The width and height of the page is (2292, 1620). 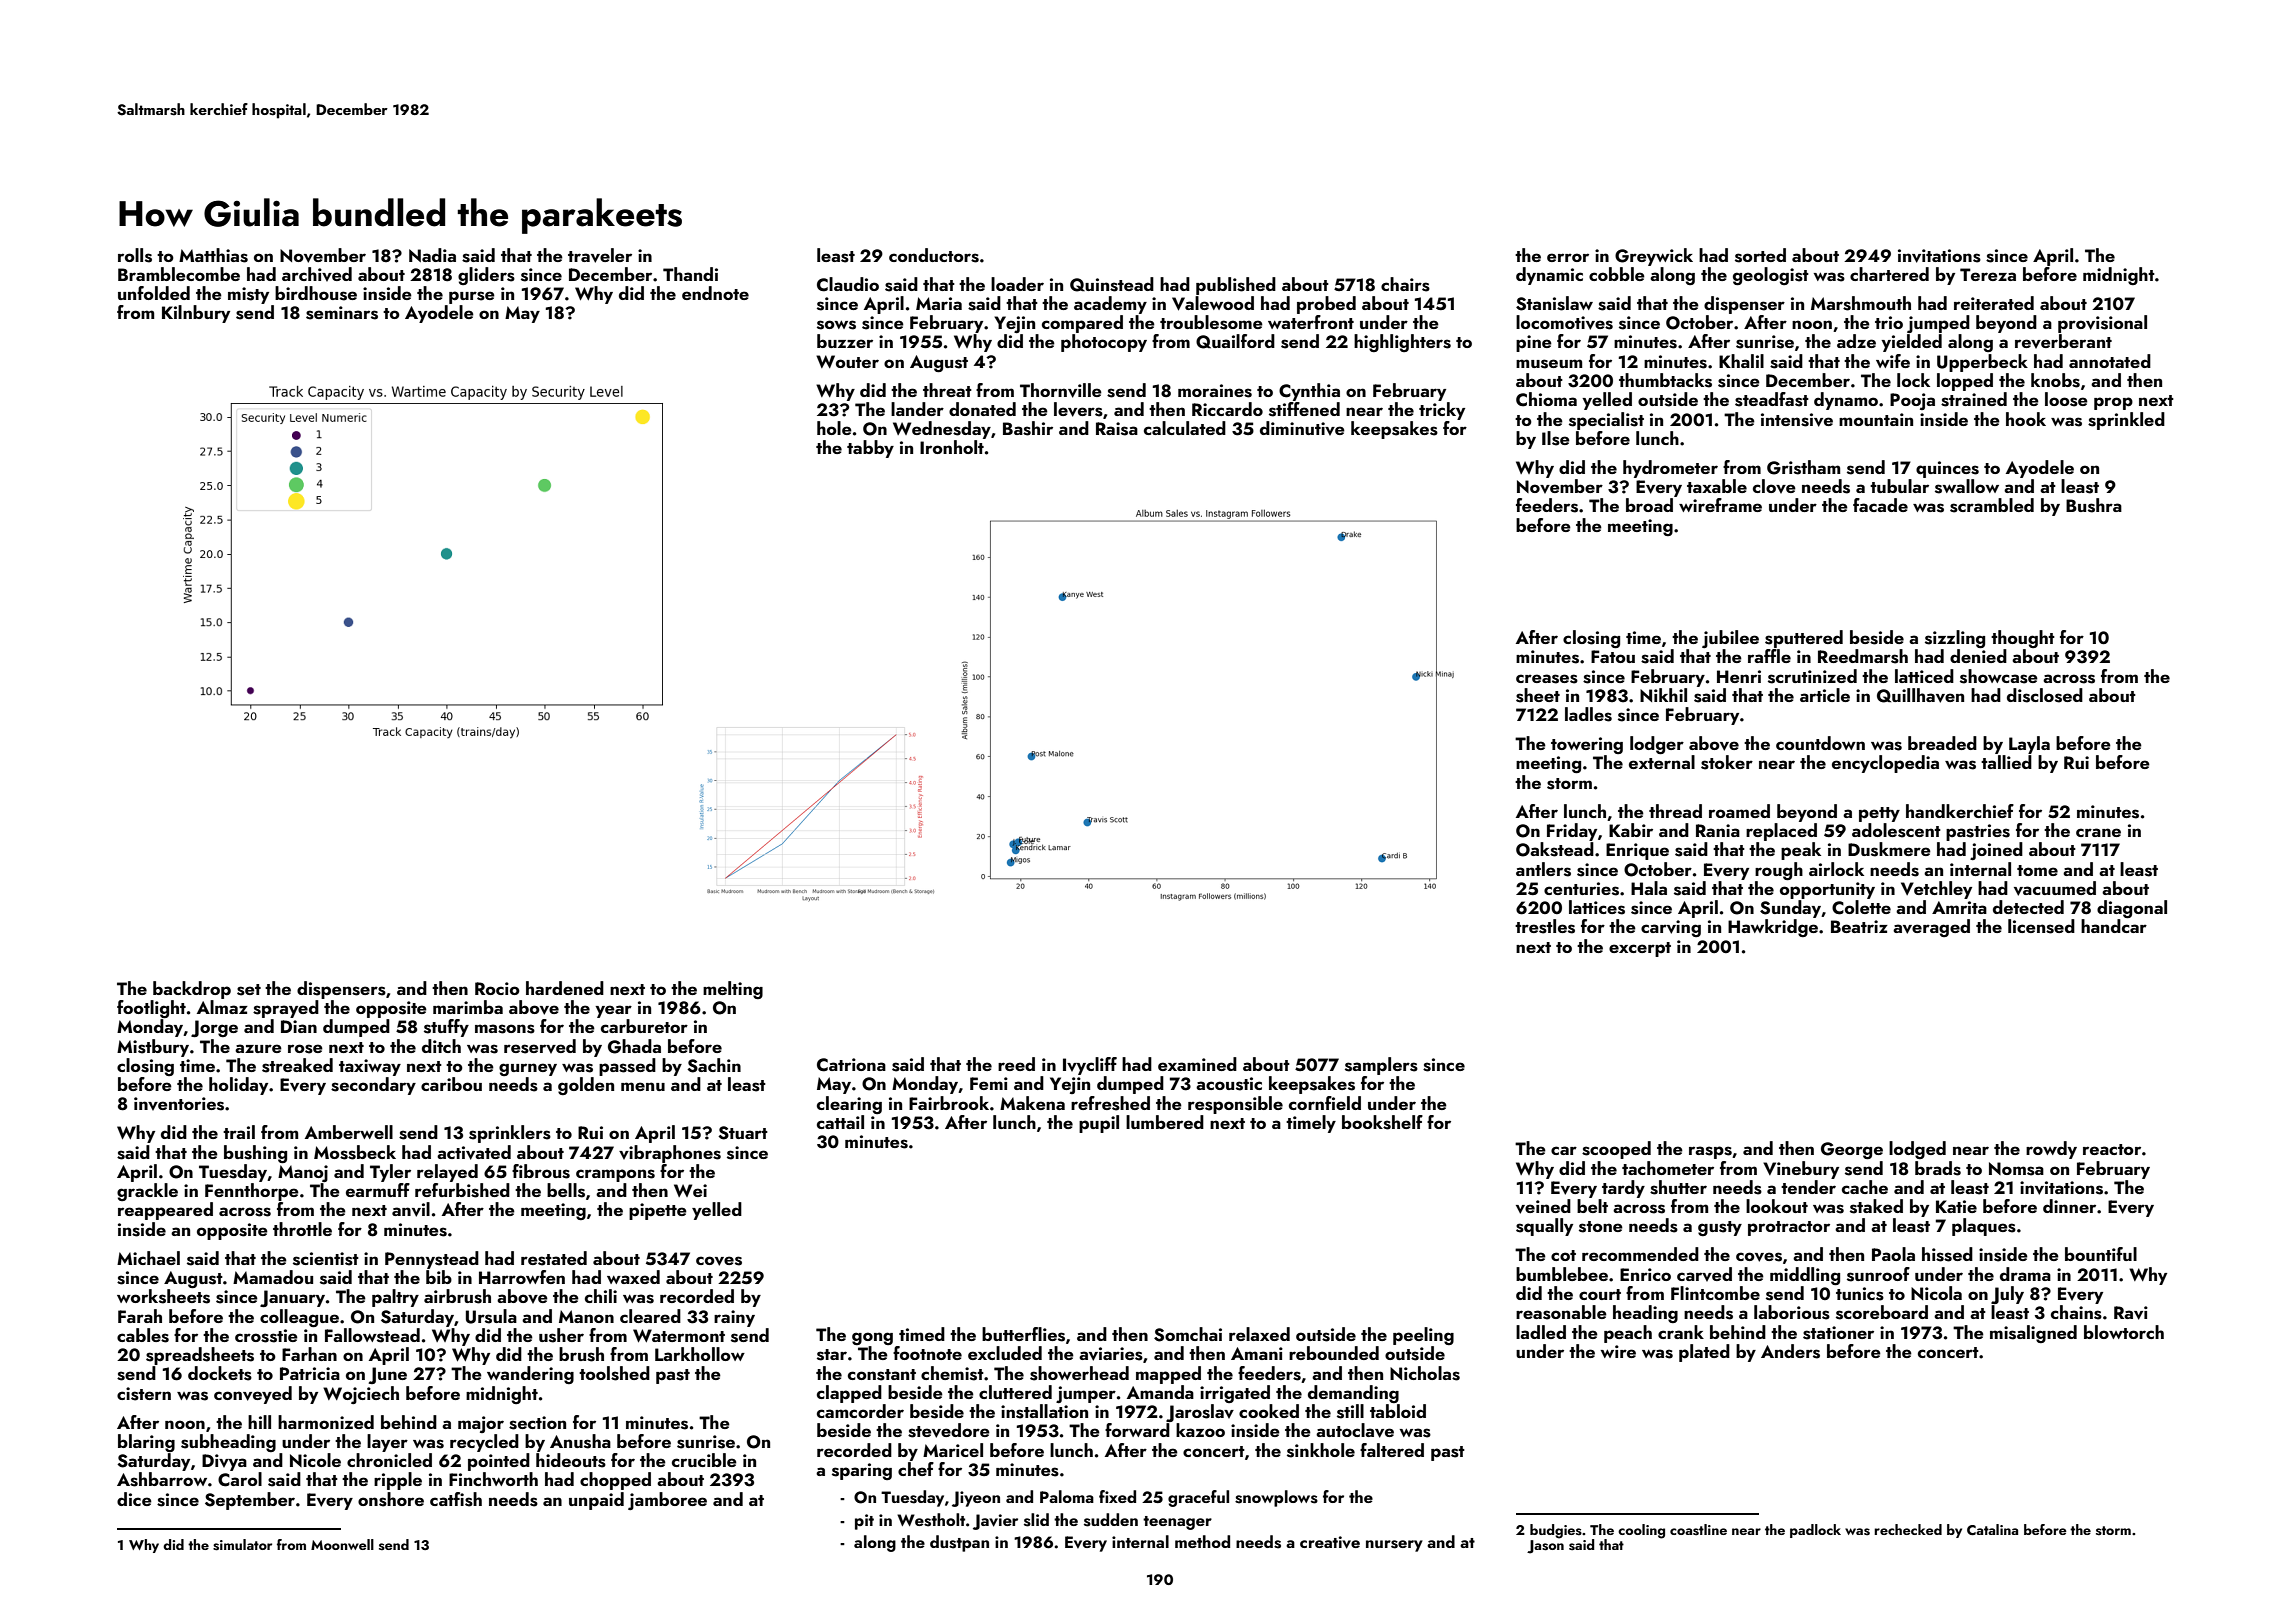 I want to click on backdrop, so click(x=192, y=990).
